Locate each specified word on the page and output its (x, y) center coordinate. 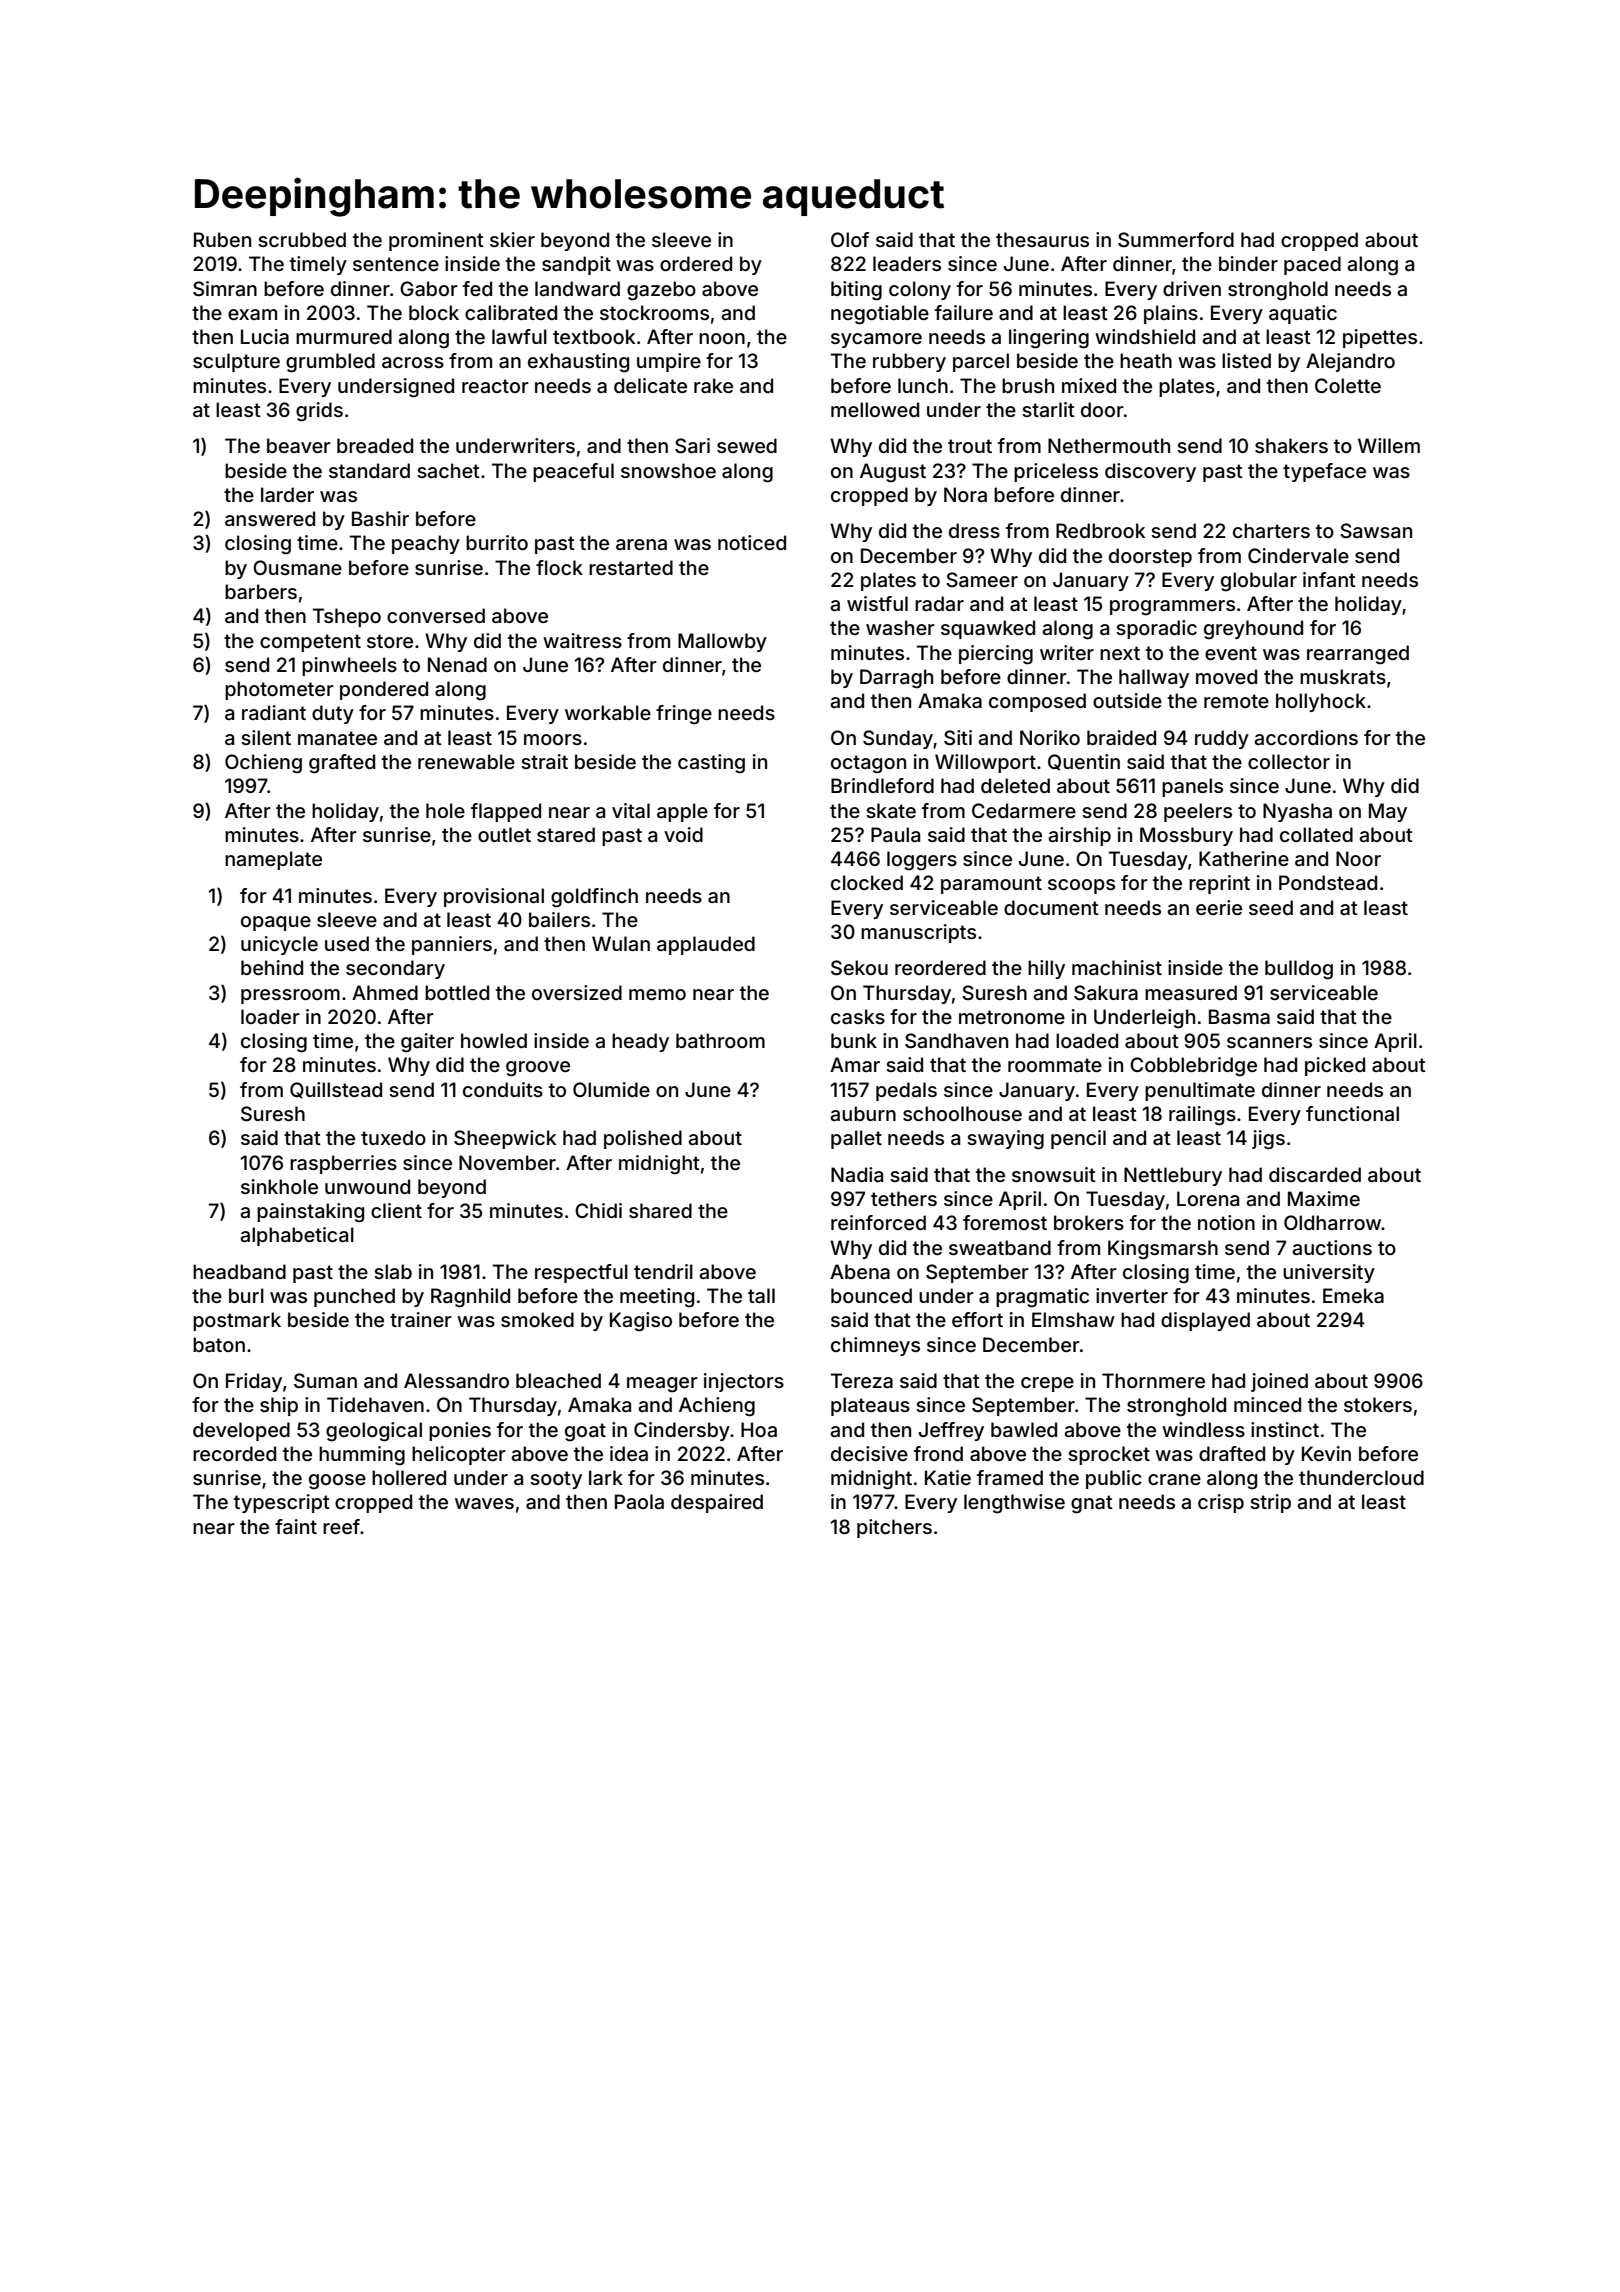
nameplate (273, 860)
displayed (1205, 1321)
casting (711, 764)
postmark (237, 1321)
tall (761, 1295)
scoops (1081, 886)
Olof (850, 239)
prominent (436, 241)
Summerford (1176, 239)
